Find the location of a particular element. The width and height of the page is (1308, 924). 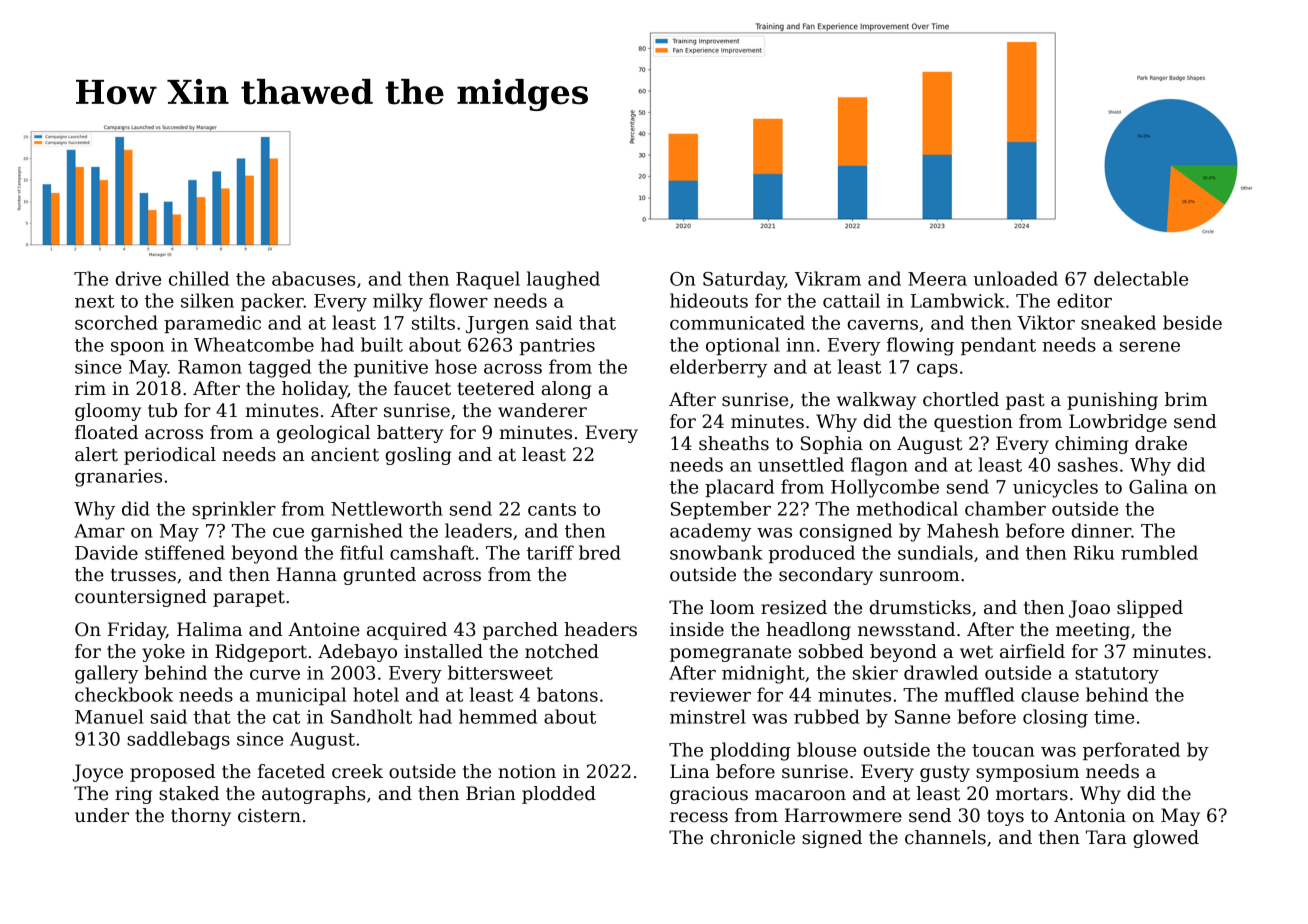

cistern is located at coordinates (269, 815).
